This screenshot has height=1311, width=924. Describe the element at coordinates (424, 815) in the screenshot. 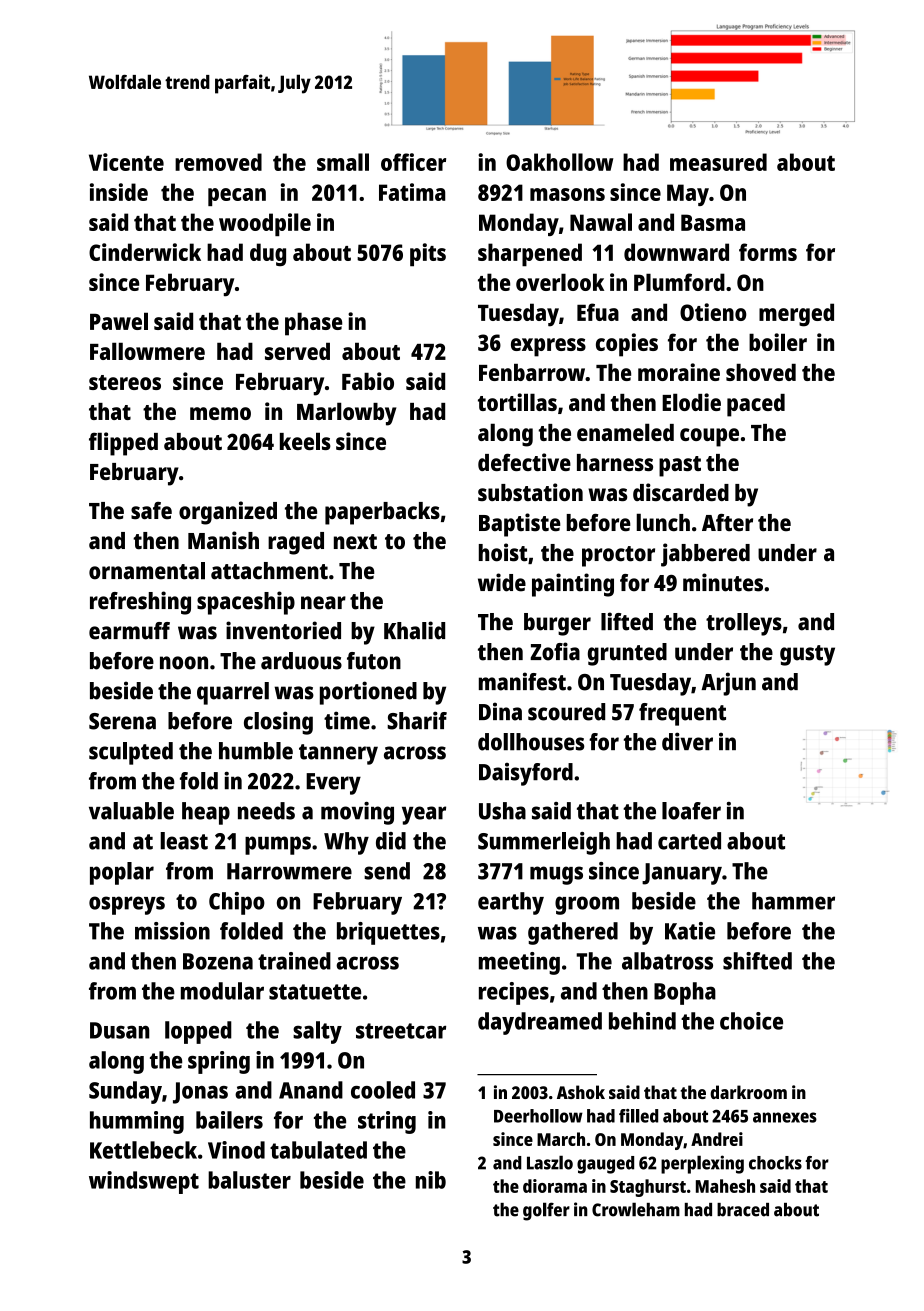

I see `year` at that location.
